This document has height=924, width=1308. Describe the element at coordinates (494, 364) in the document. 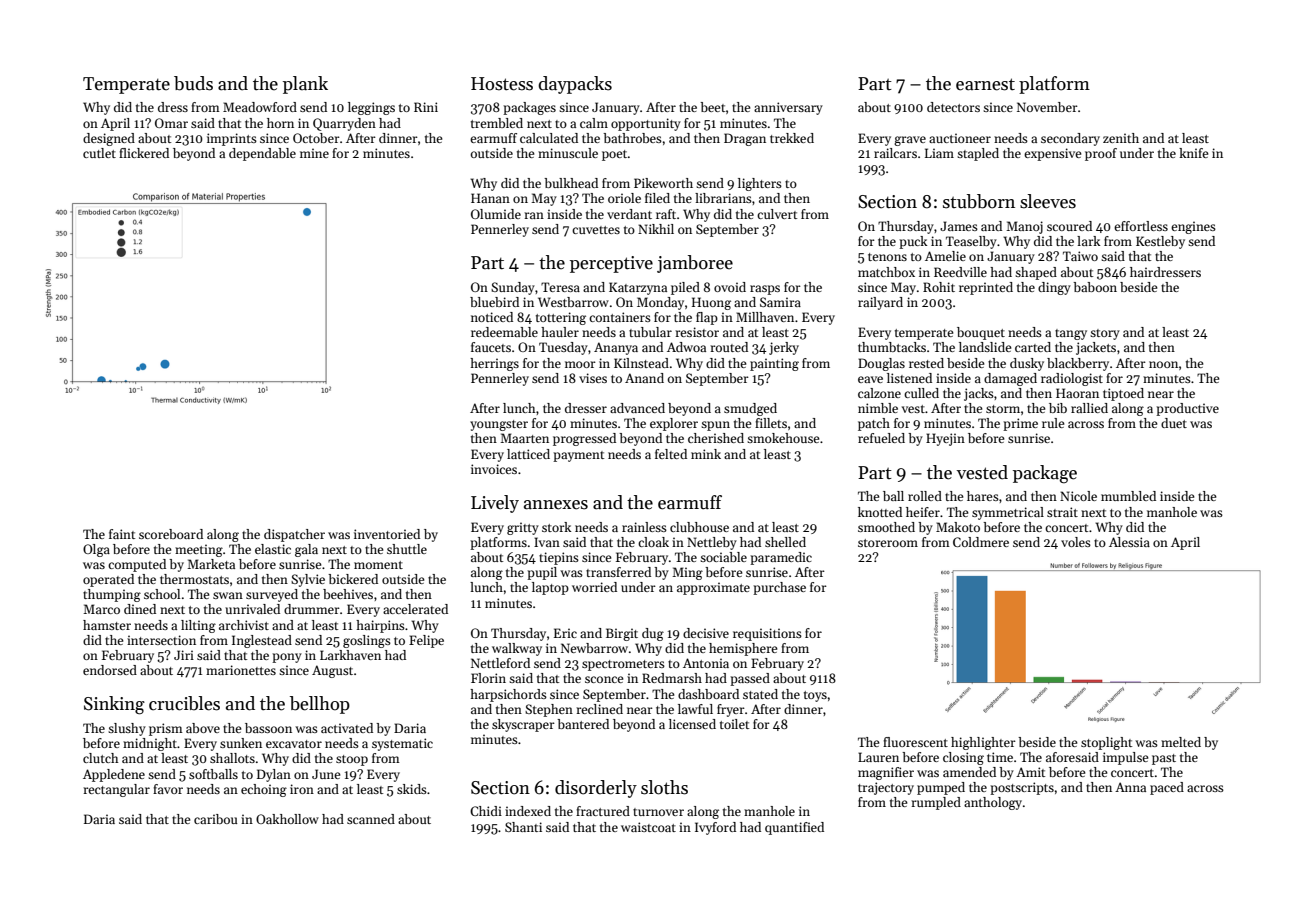

I see `herrings` at that location.
